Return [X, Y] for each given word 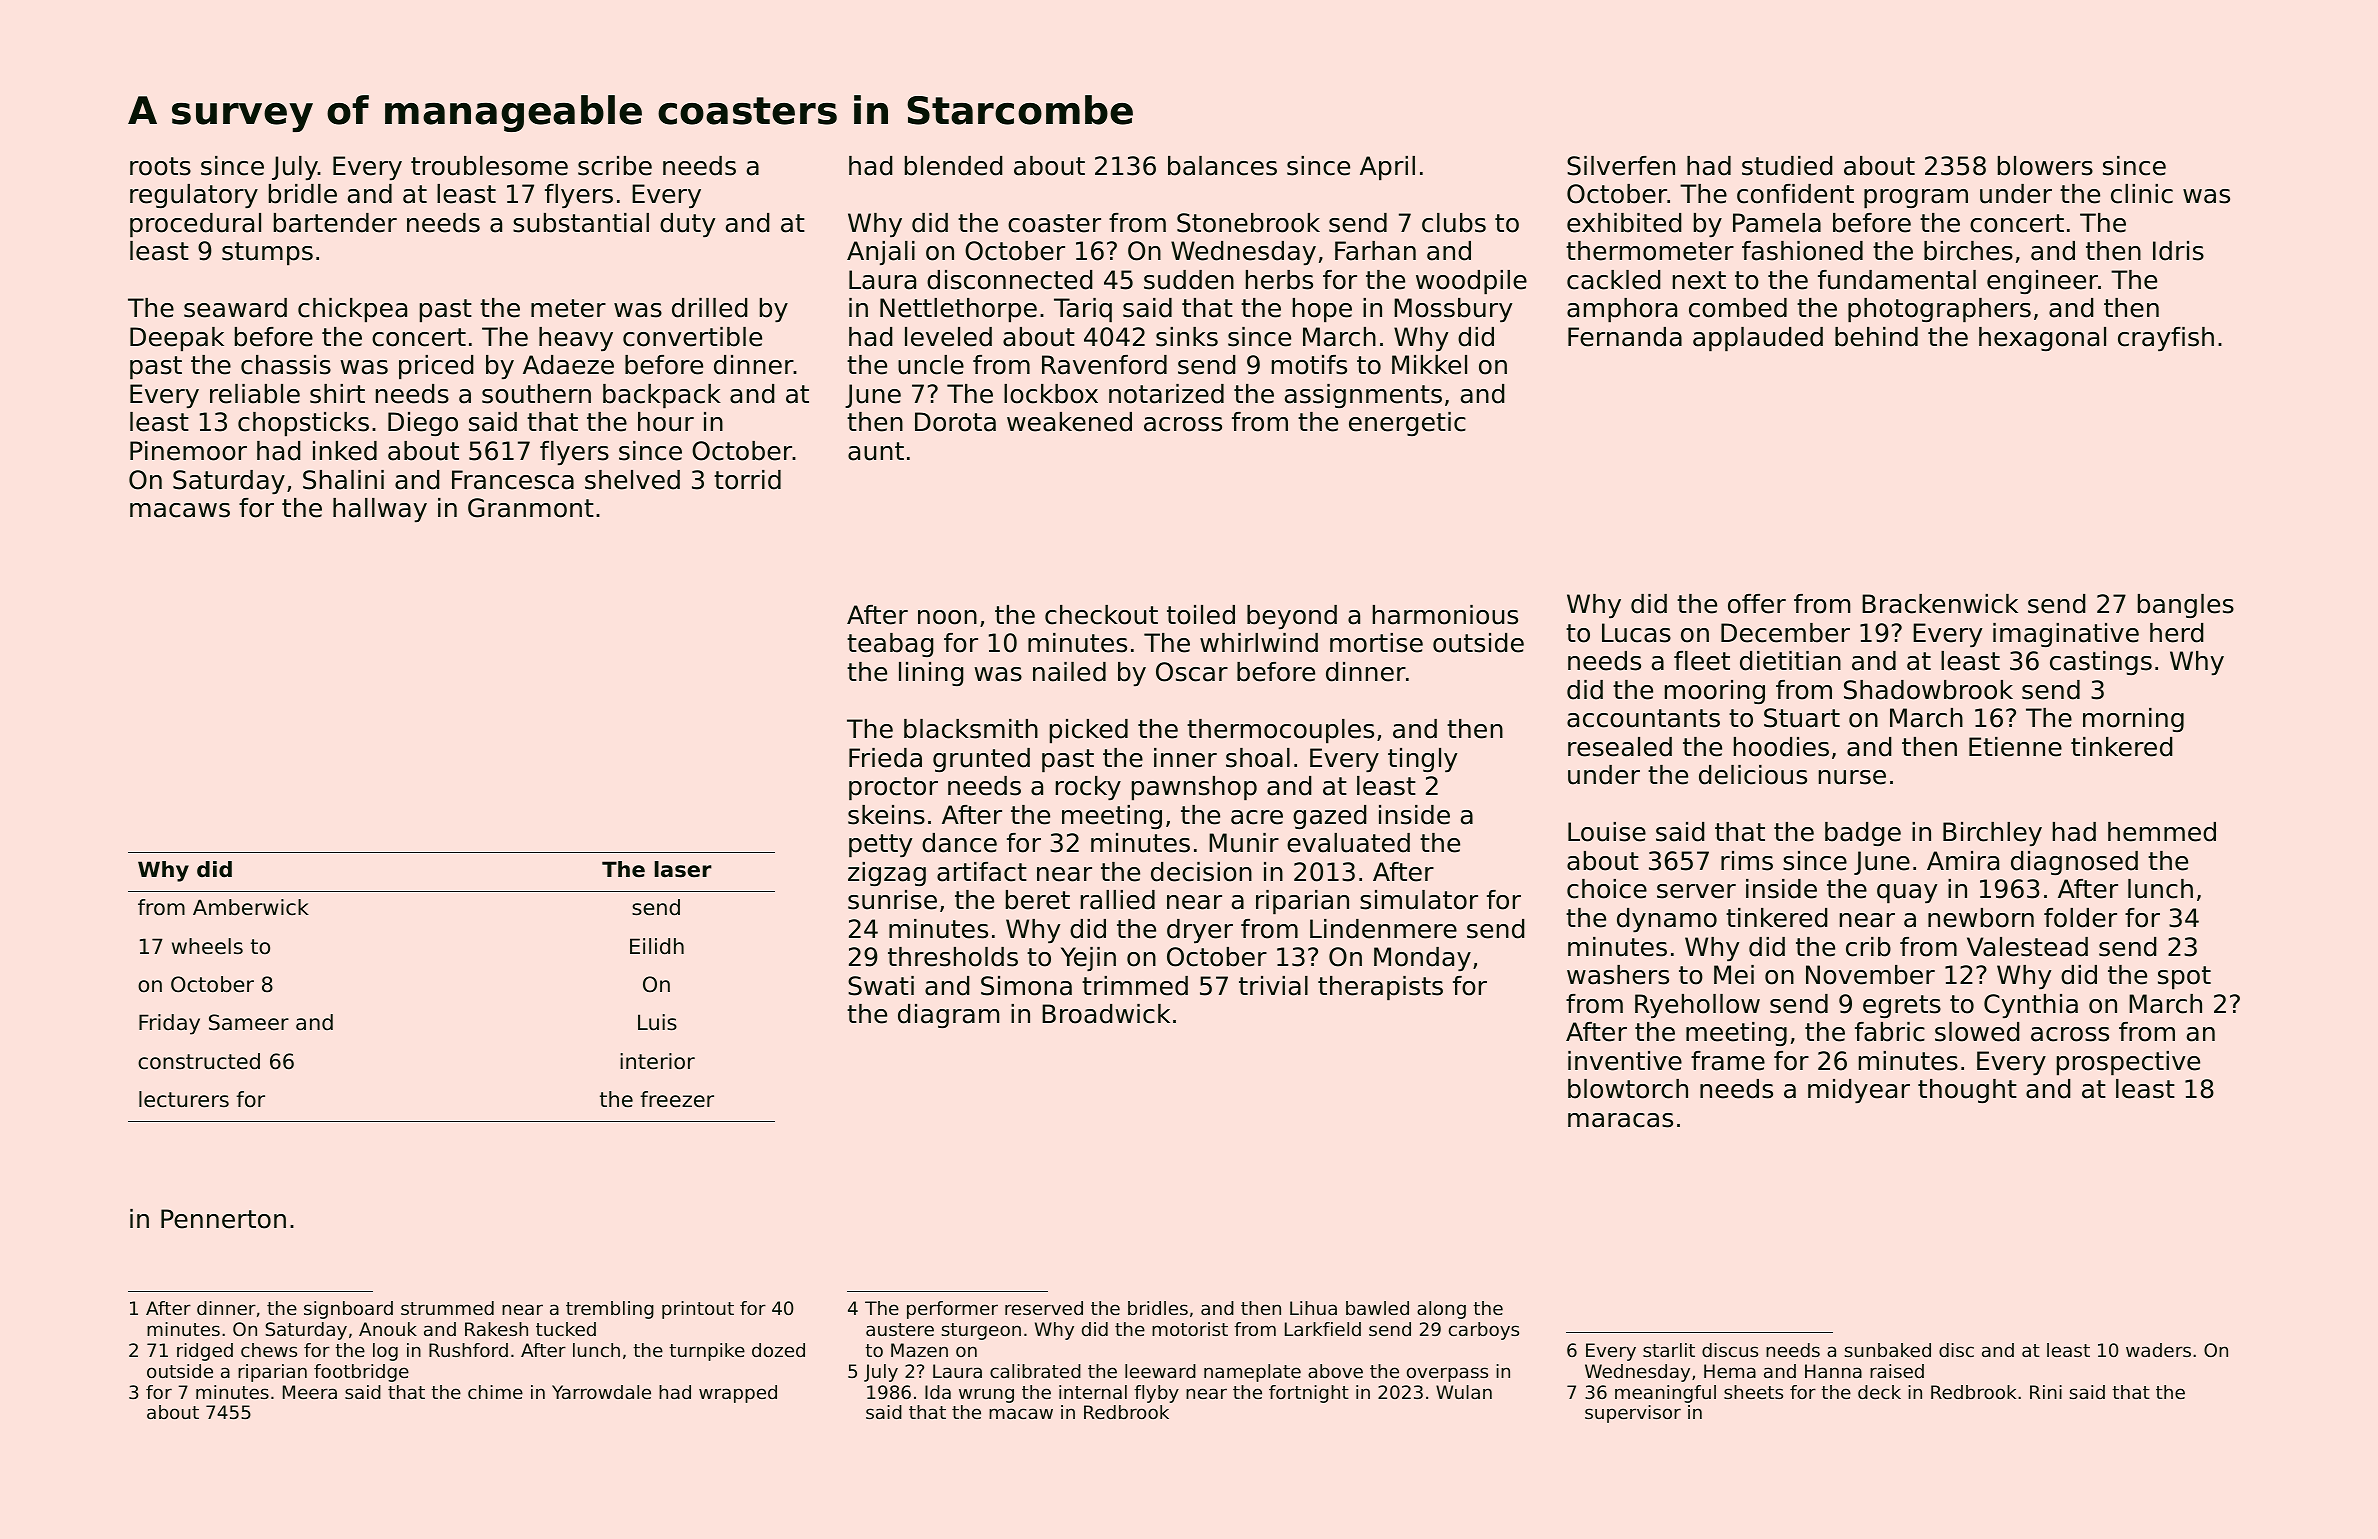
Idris [2178, 251]
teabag [890, 645]
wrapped [738, 1394]
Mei [1734, 975]
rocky [1088, 788]
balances [1222, 166]
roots [160, 166]
